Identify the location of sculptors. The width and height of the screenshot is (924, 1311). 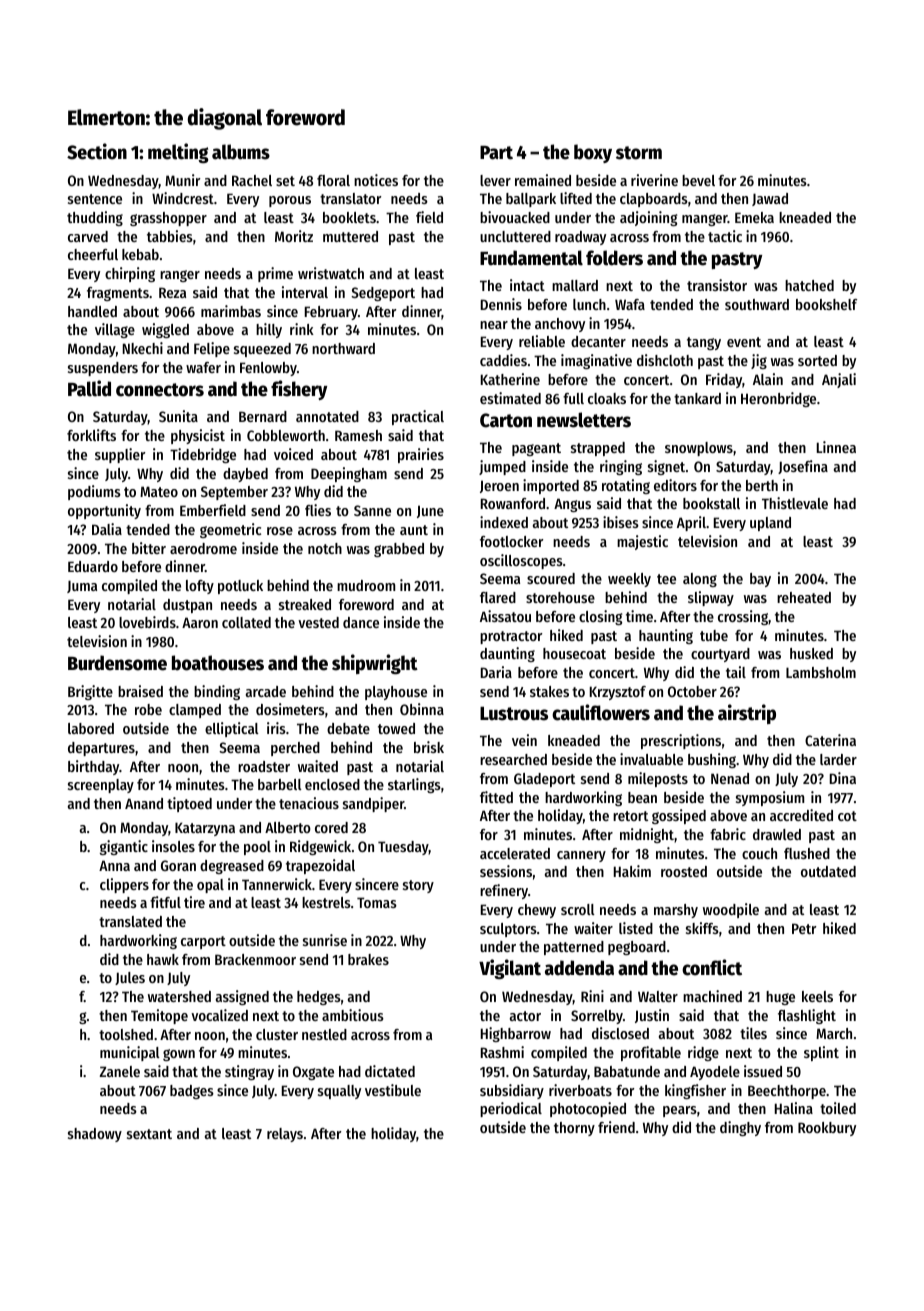
(508, 930).
